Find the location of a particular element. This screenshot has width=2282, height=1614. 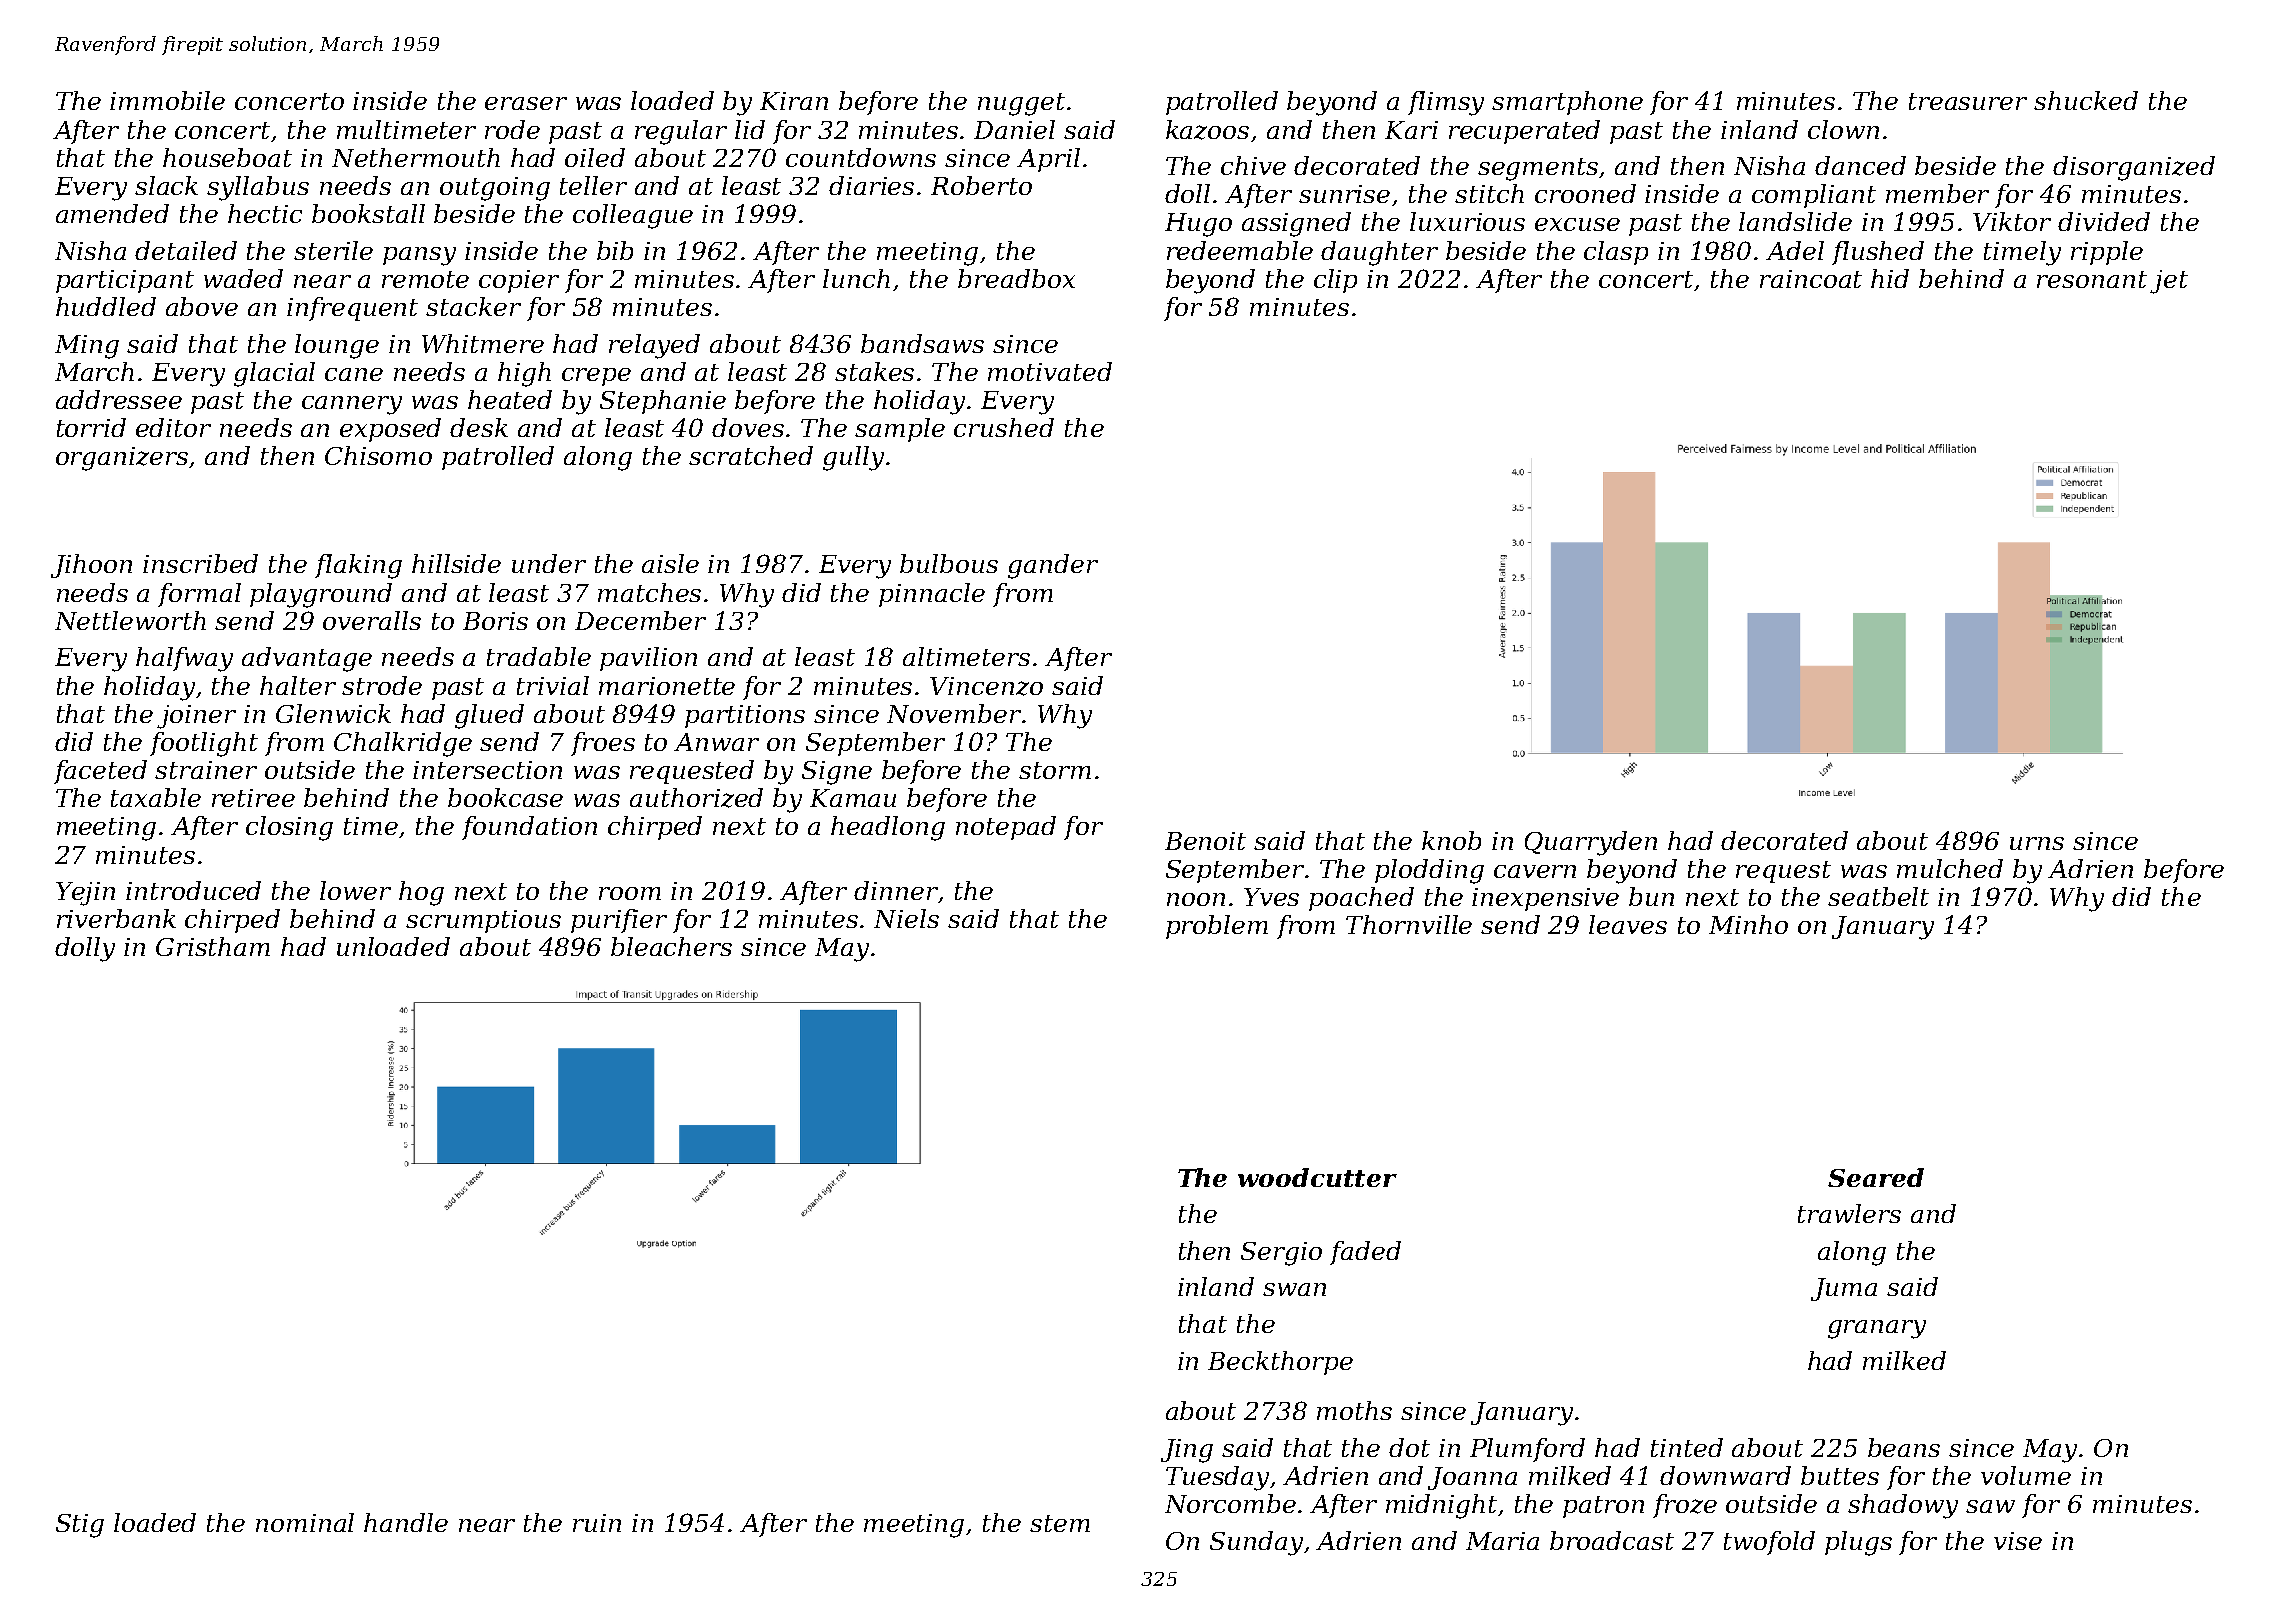

eraser is located at coordinates (526, 103).
